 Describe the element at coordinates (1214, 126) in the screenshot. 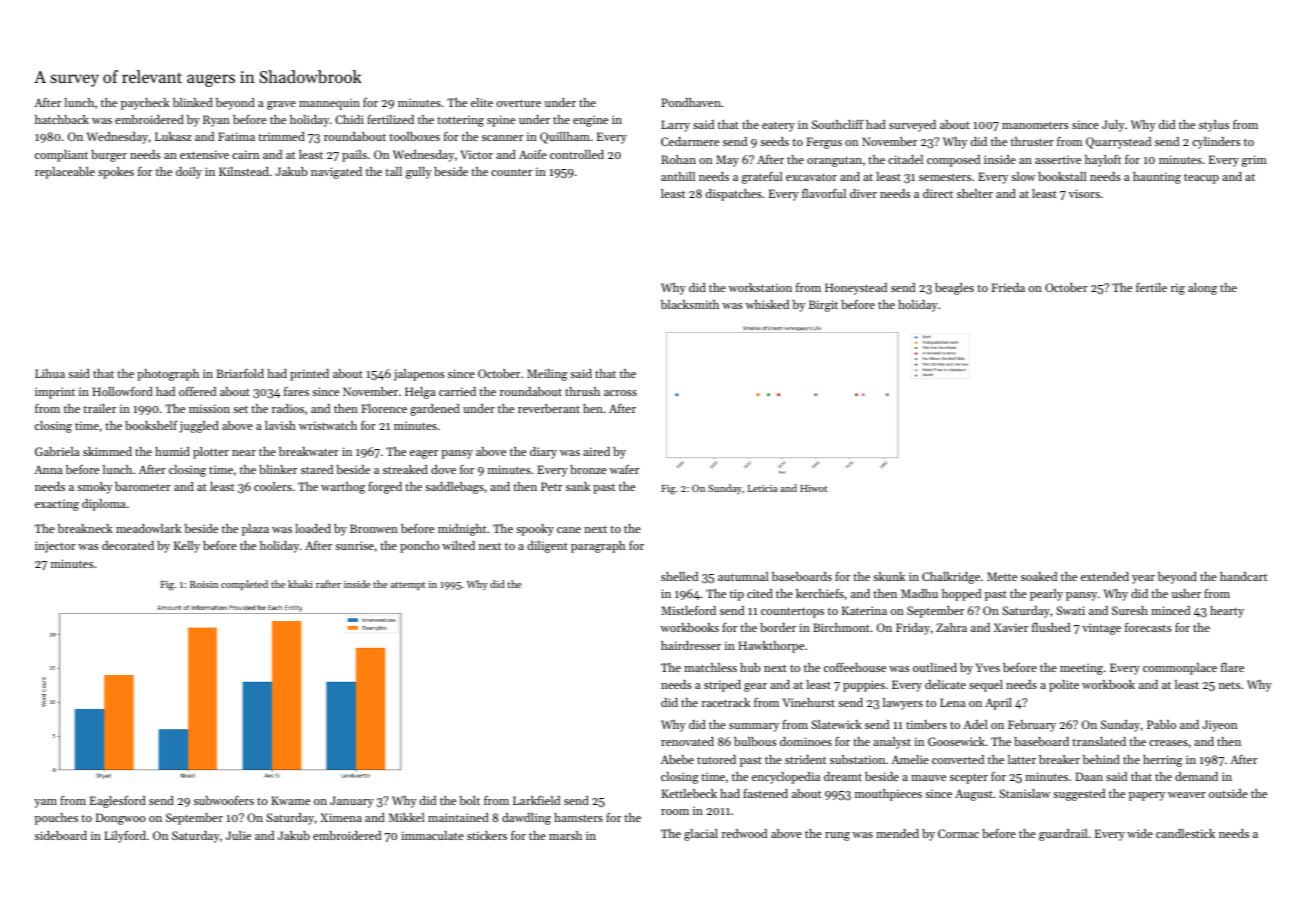

I see `stylus` at that location.
